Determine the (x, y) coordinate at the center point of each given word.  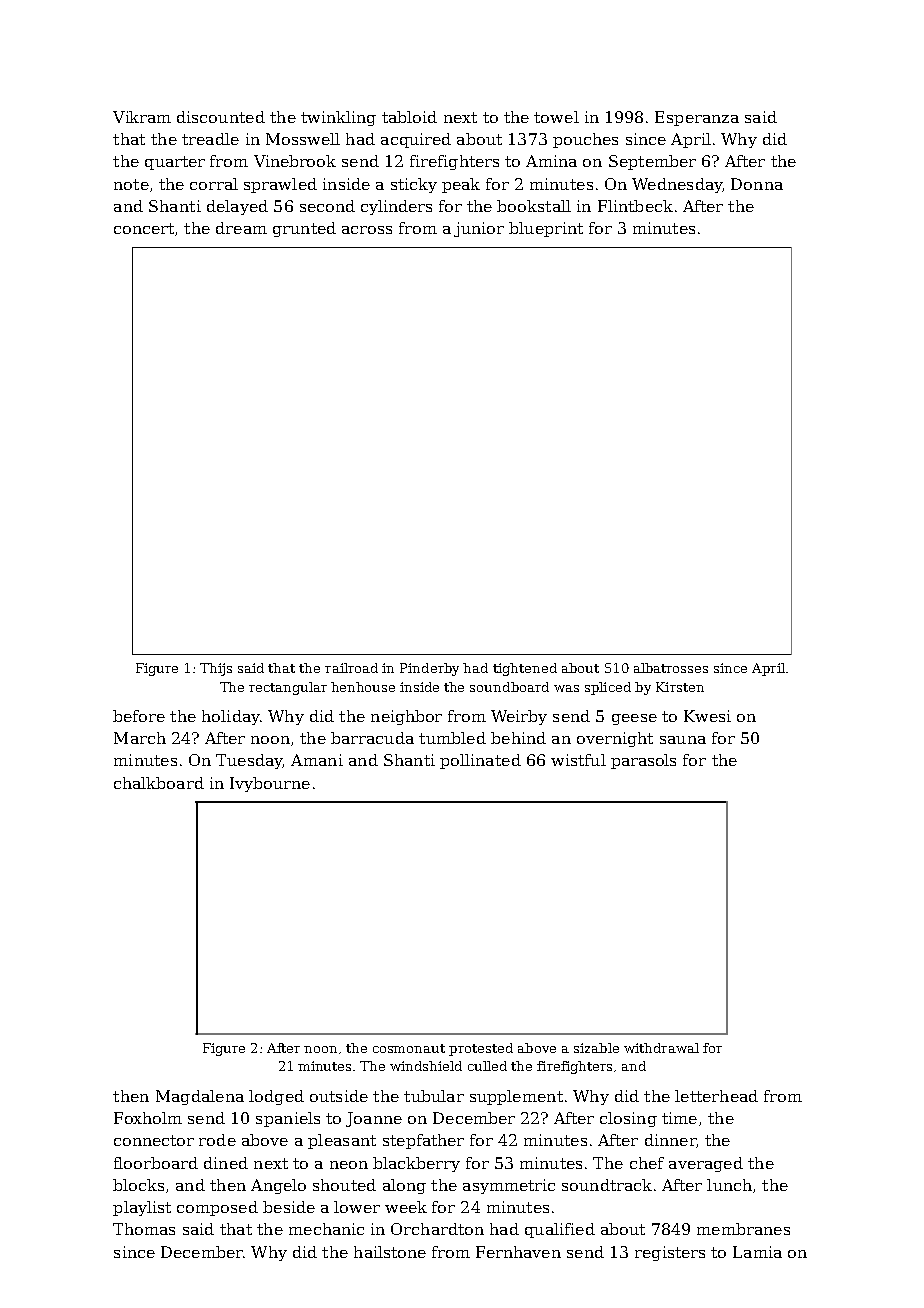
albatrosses (671, 668)
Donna (757, 184)
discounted (221, 117)
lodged (276, 1097)
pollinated (480, 761)
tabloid (409, 117)
